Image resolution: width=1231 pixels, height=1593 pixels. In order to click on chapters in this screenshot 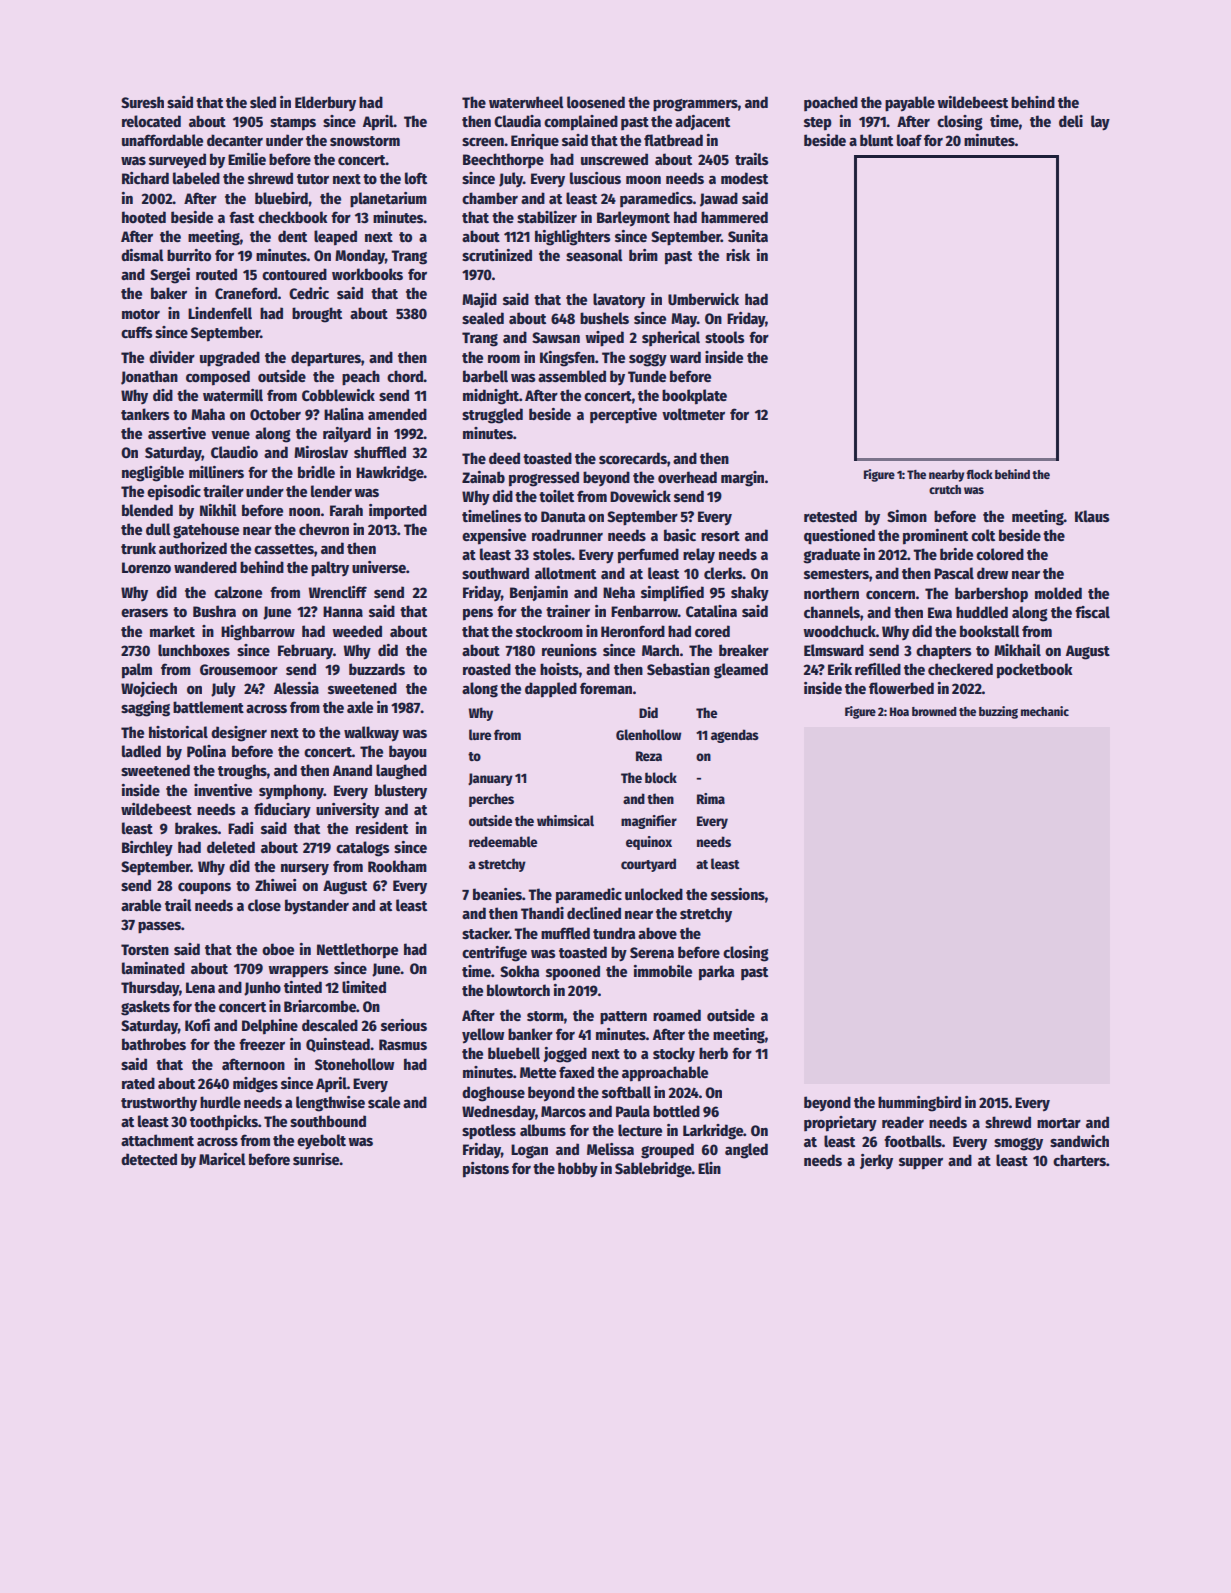, I will do `click(944, 652)`.
